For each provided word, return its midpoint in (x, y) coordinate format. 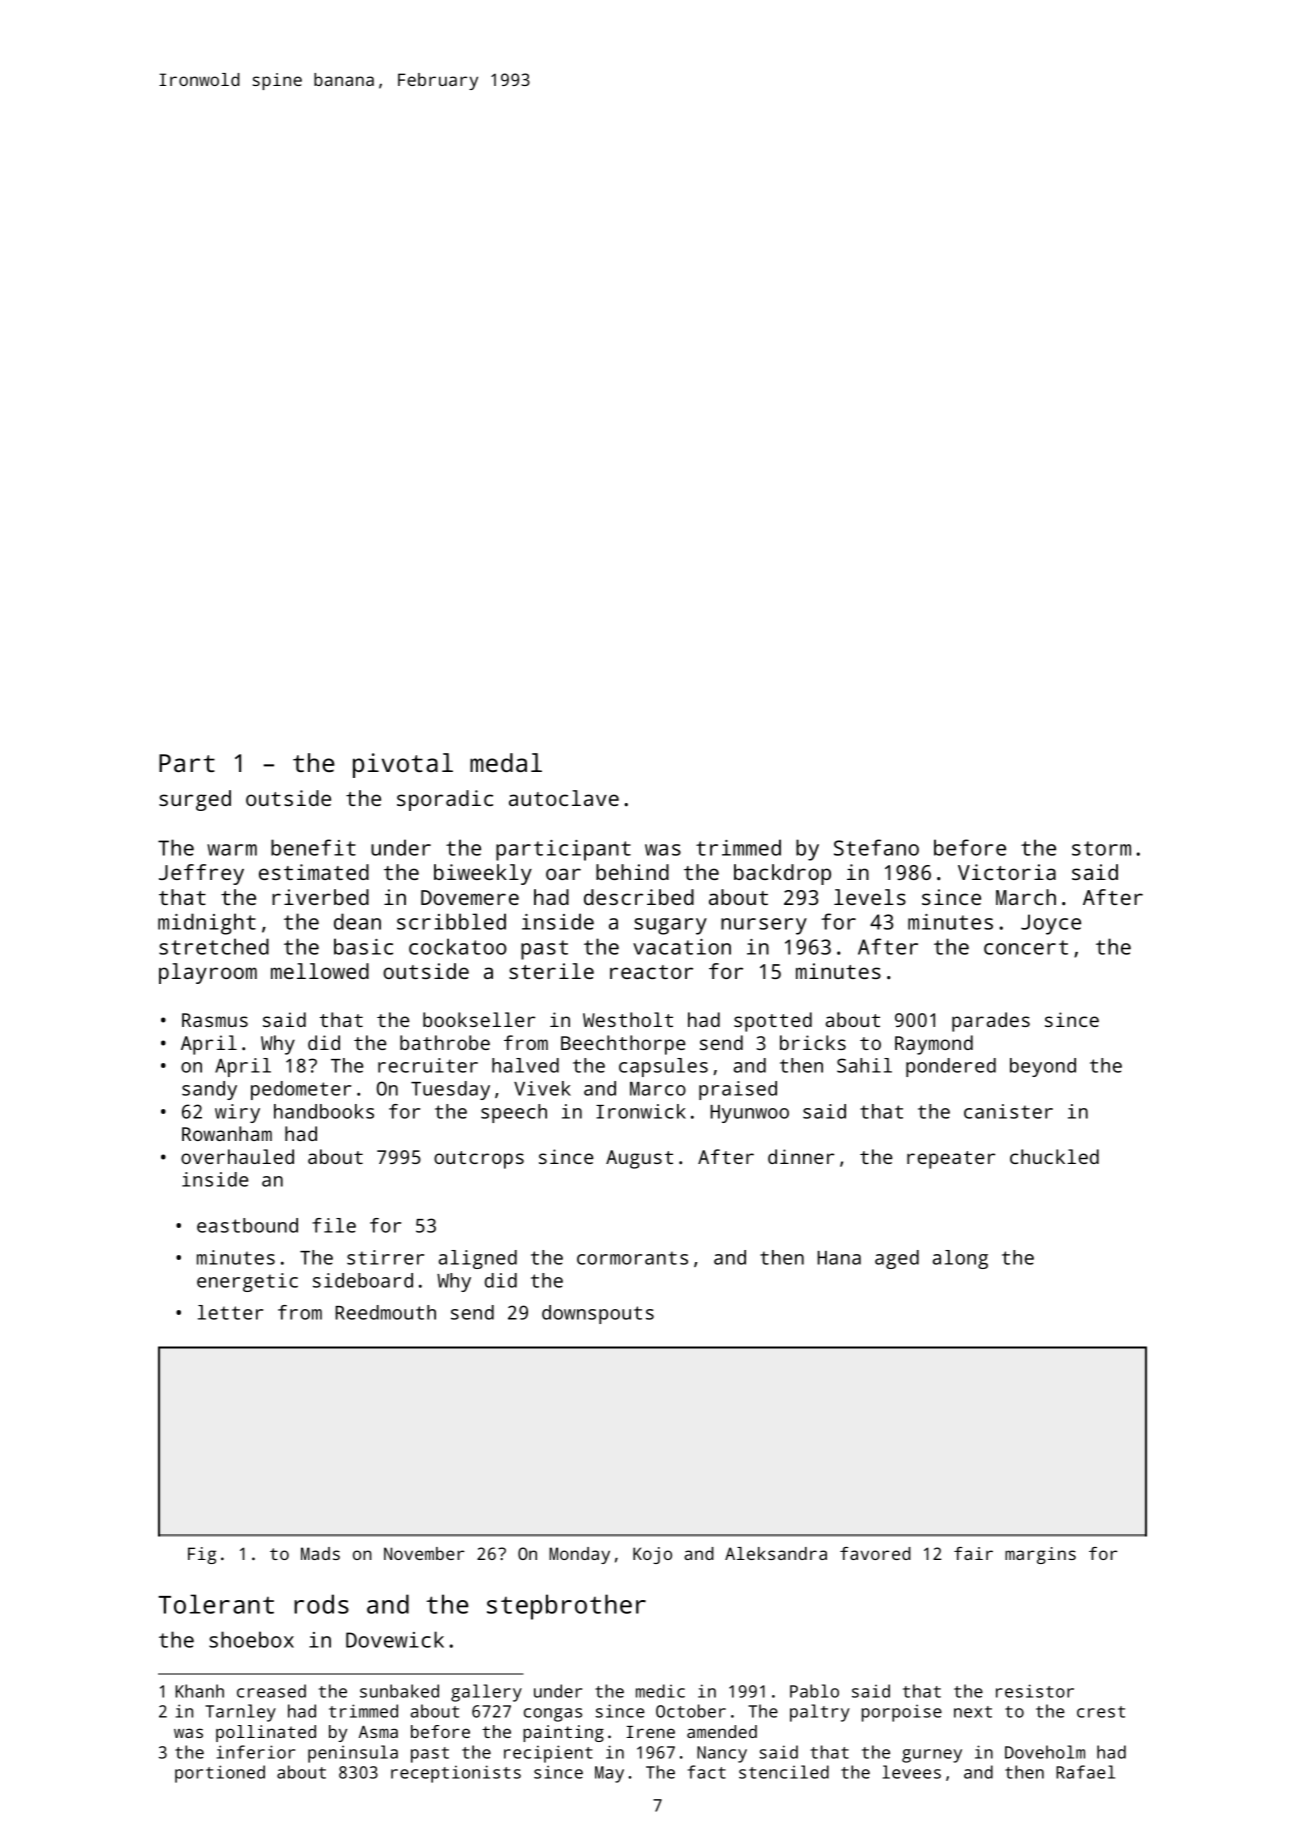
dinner (801, 1156)
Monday (579, 1555)
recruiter (428, 1065)
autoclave (564, 798)
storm (1101, 848)
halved (525, 1065)
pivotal (403, 765)
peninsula (353, 1754)
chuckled (1054, 1156)
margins (1040, 1555)
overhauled (237, 1156)
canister (1008, 1111)
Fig (202, 1555)
